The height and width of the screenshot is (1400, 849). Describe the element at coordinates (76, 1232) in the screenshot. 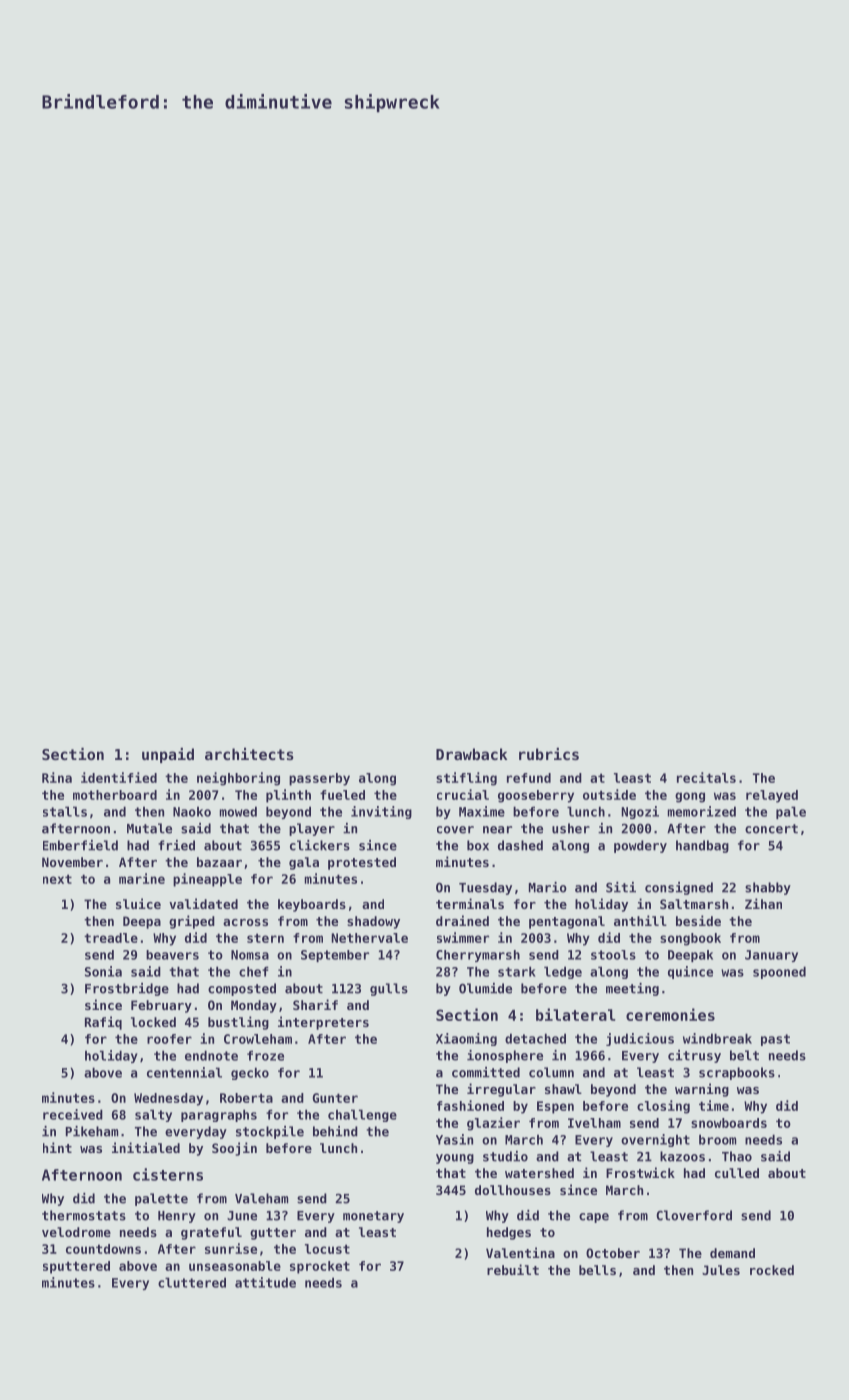

I see `velodrome` at that location.
